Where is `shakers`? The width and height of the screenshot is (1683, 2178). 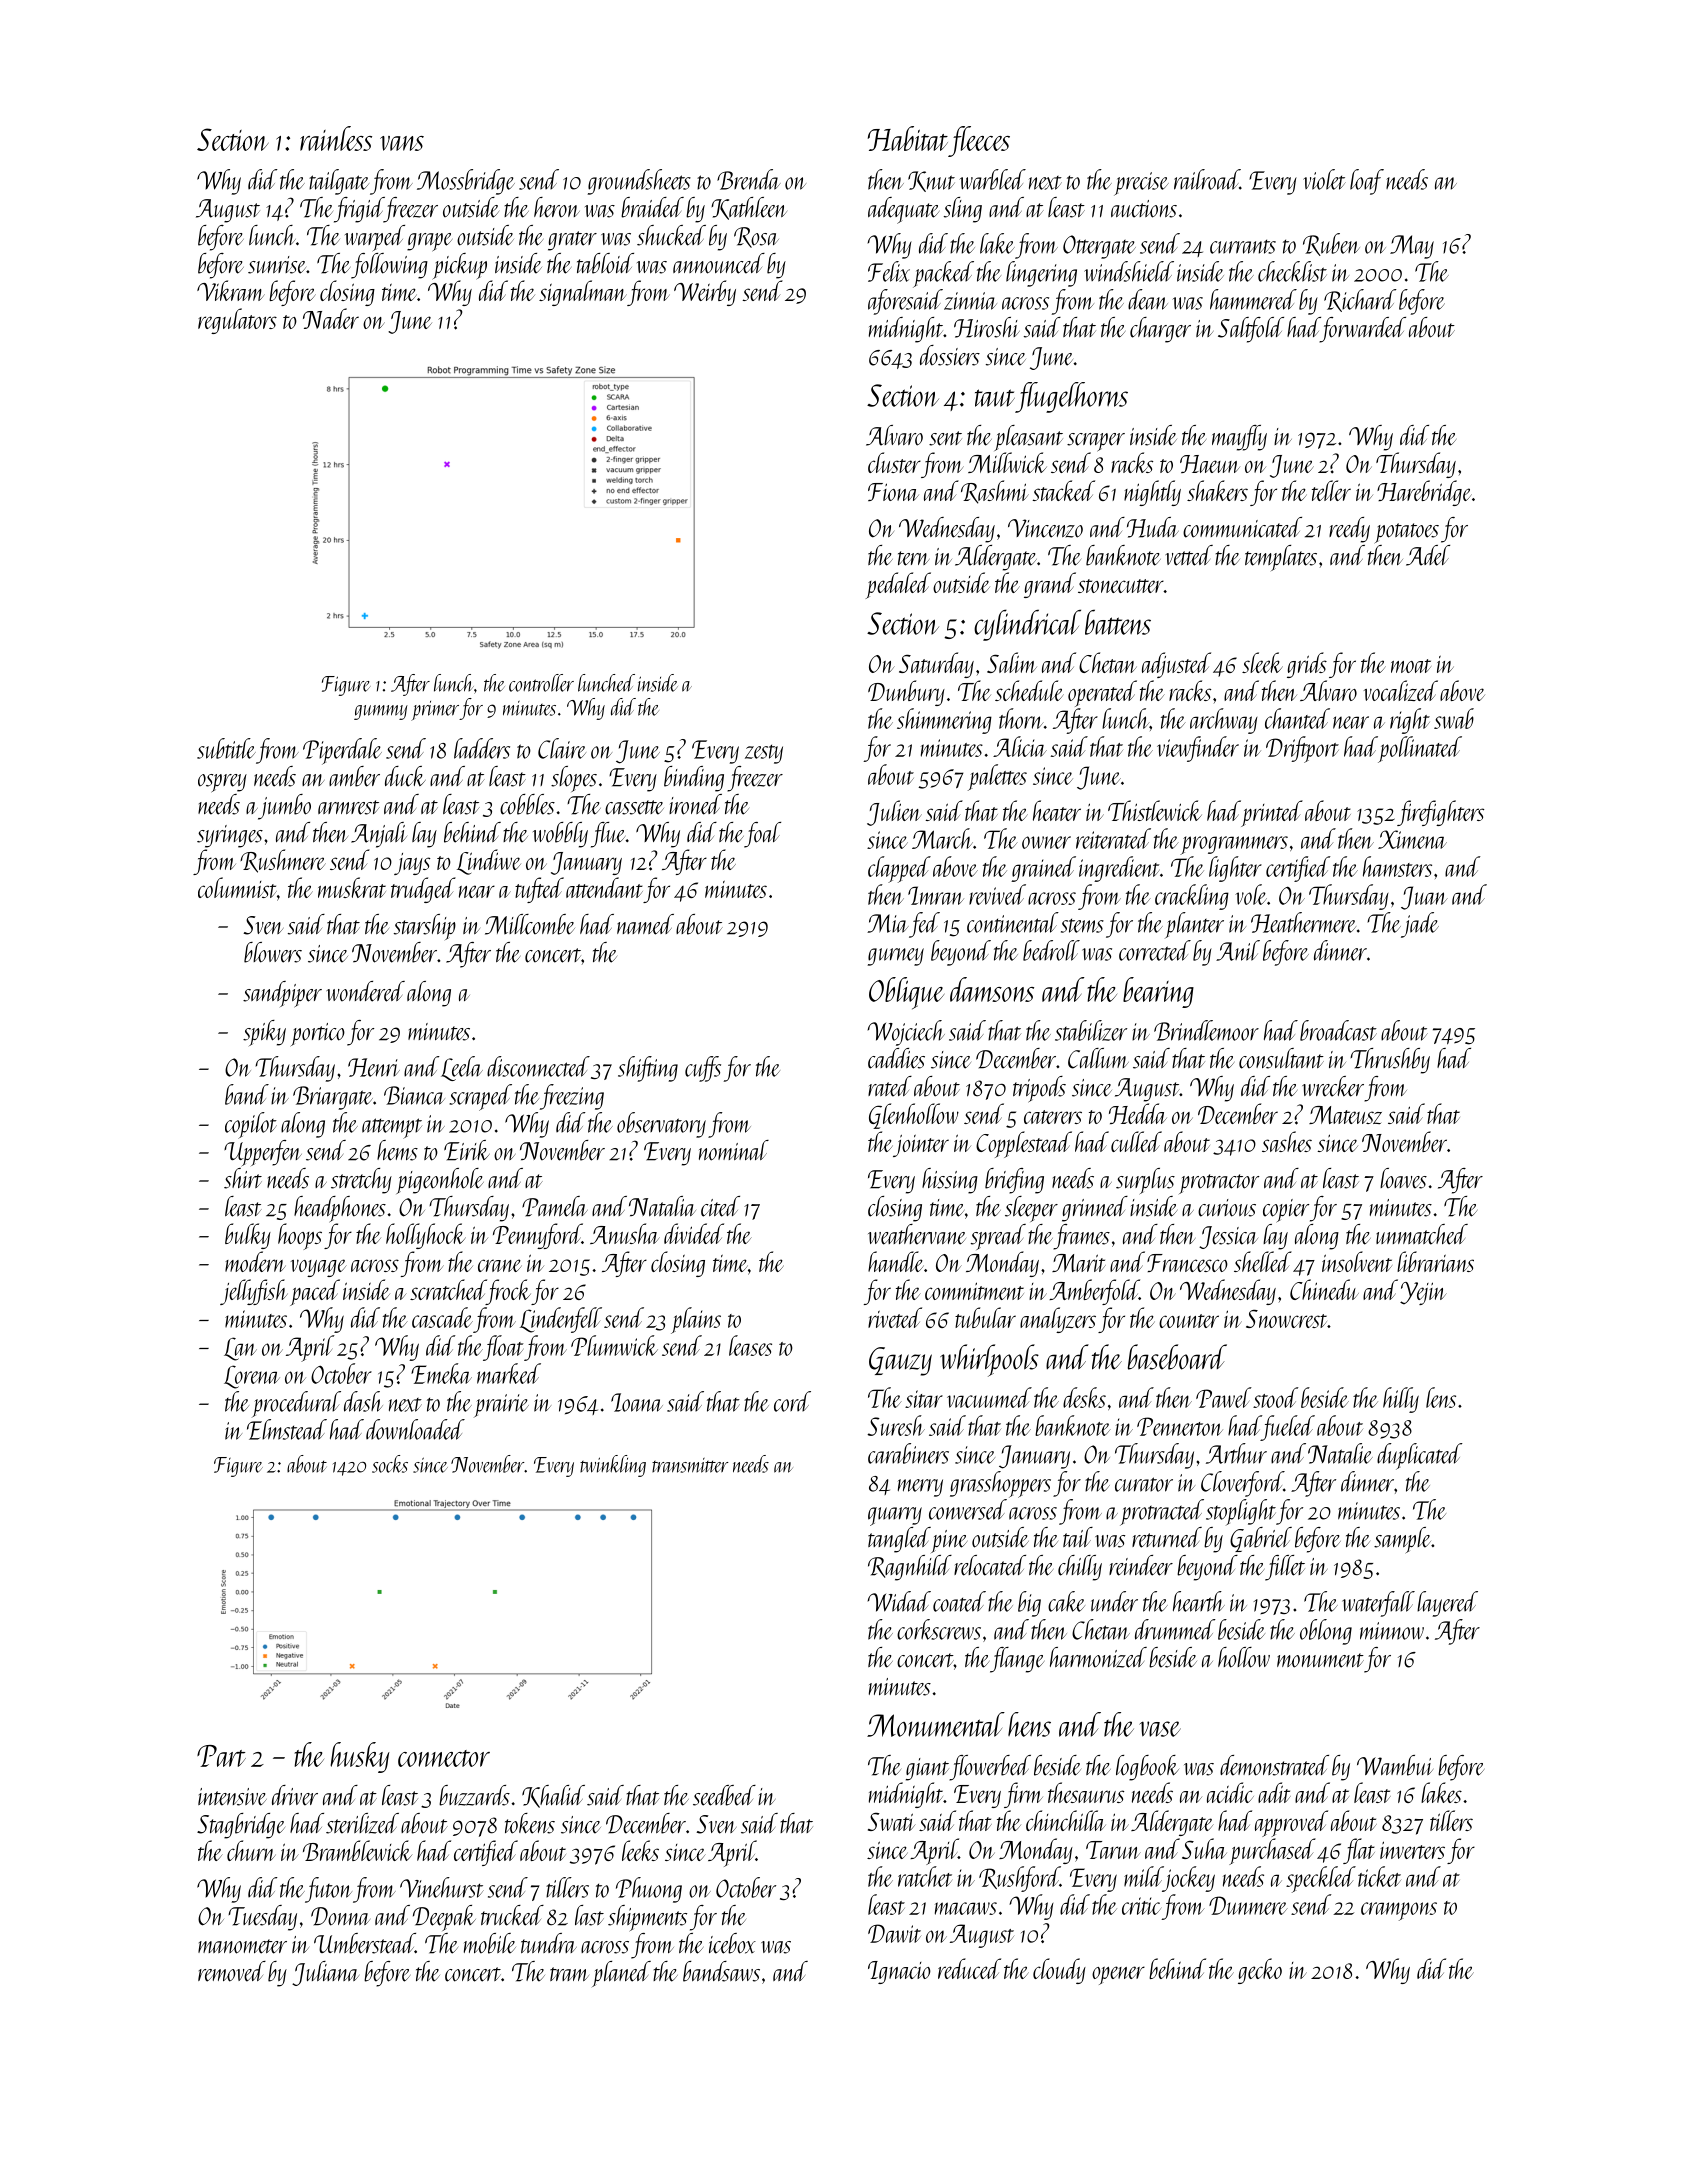
shakers is located at coordinates (1217, 490).
